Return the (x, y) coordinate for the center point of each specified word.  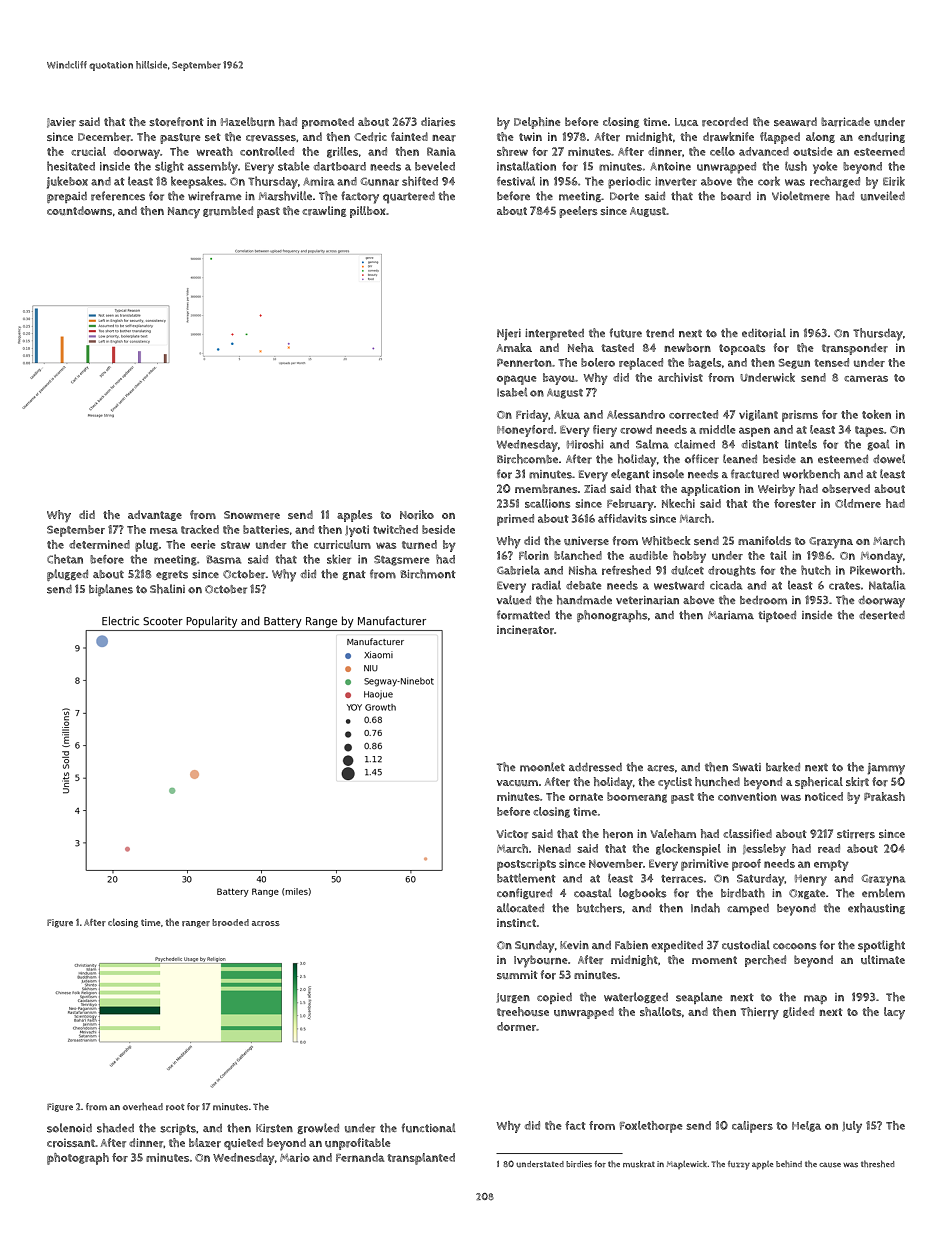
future (626, 333)
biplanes (111, 590)
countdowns (79, 210)
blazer (205, 1143)
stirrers (856, 834)
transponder (855, 349)
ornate (586, 797)
